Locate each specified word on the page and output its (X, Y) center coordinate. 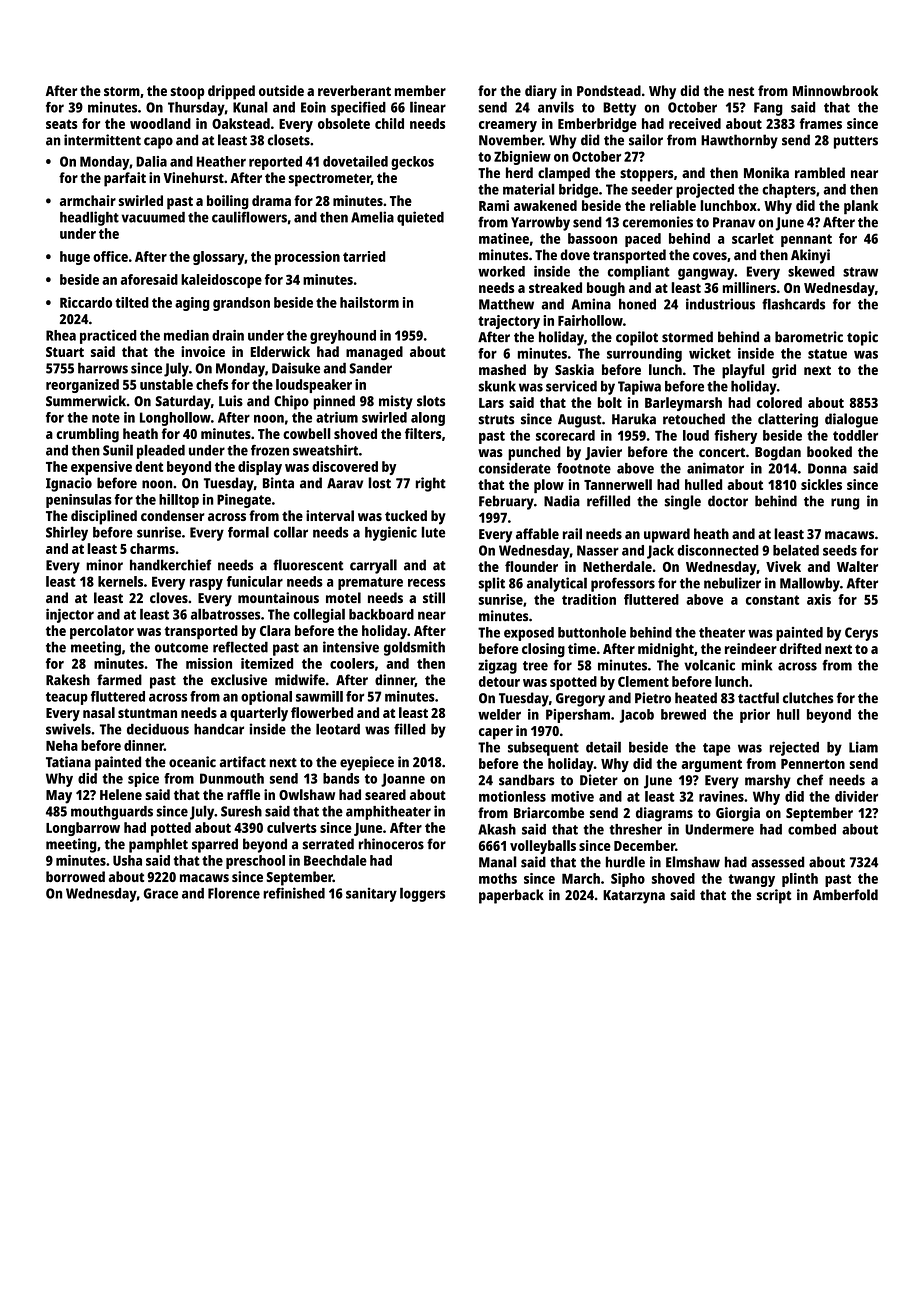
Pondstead (609, 90)
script (774, 896)
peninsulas (79, 501)
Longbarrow (83, 829)
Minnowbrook (835, 90)
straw (860, 272)
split (492, 584)
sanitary (371, 894)
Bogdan (778, 453)
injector (70, 615)
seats (62, 124)
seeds (840, 550)
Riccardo (86, 302)
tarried (364, 256)
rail (572, 534)
